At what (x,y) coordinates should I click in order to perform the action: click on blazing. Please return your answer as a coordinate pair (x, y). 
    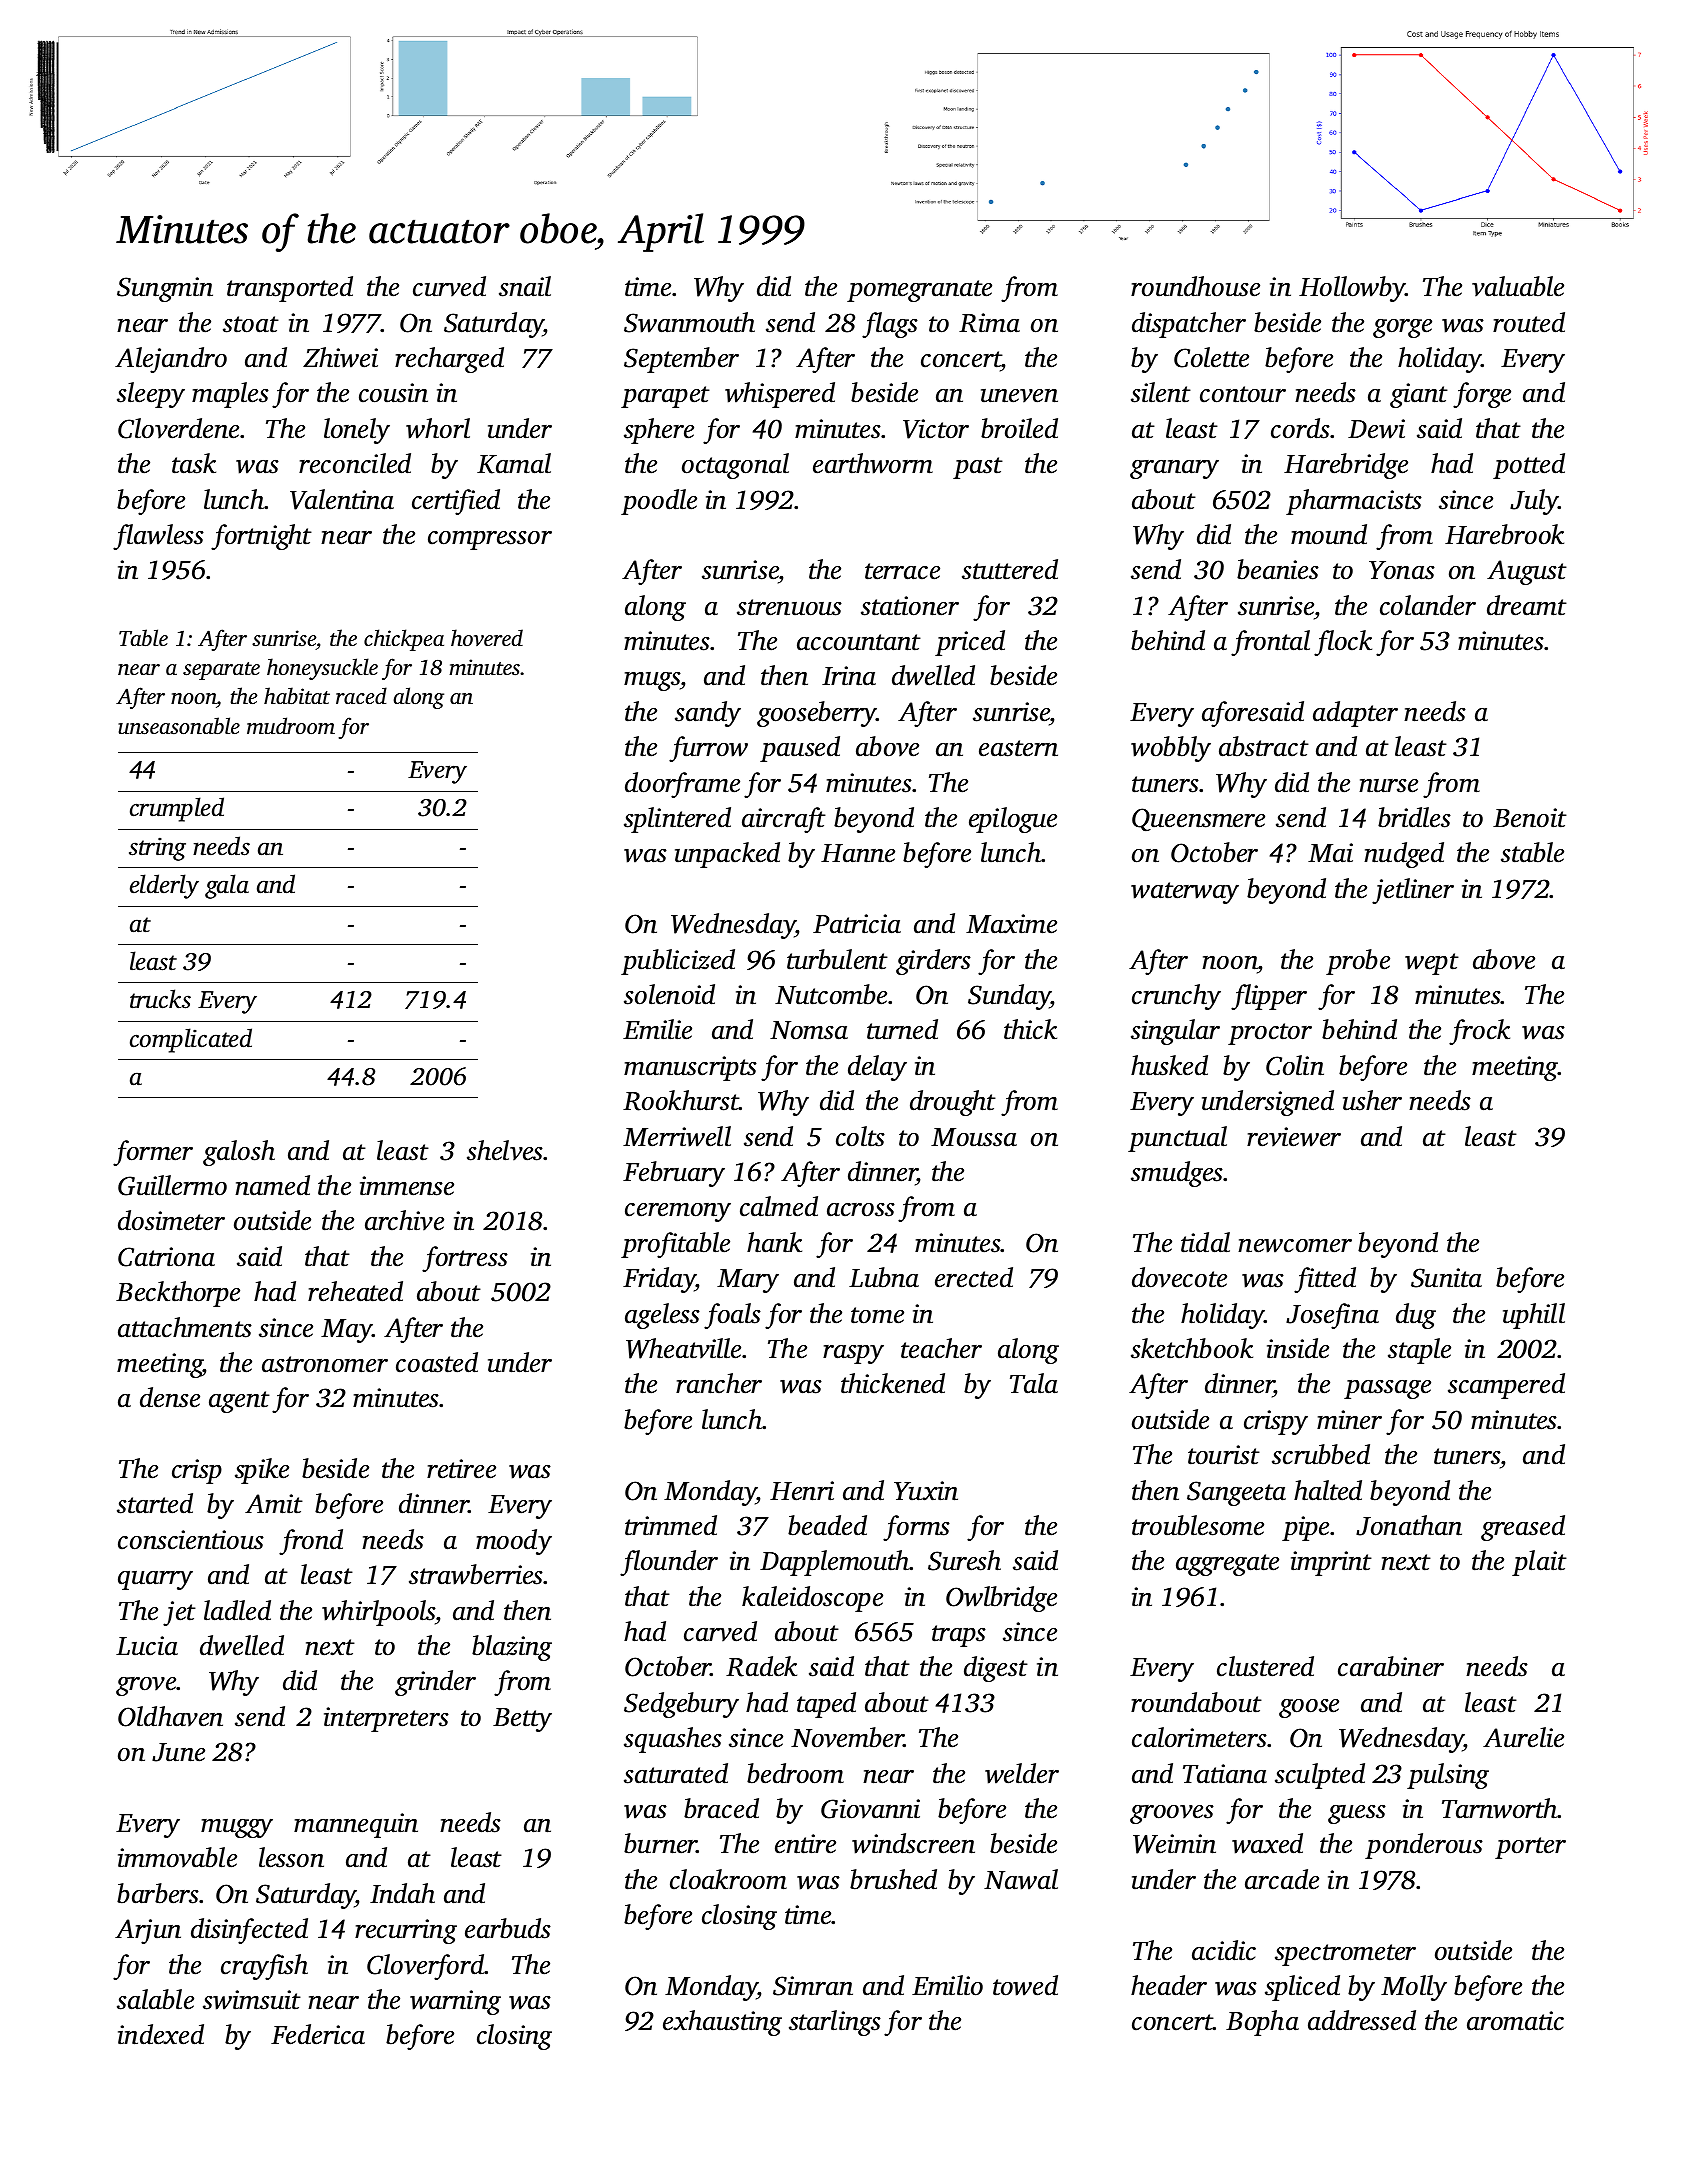
    Looking at the image, I should click on (512, 1648).
